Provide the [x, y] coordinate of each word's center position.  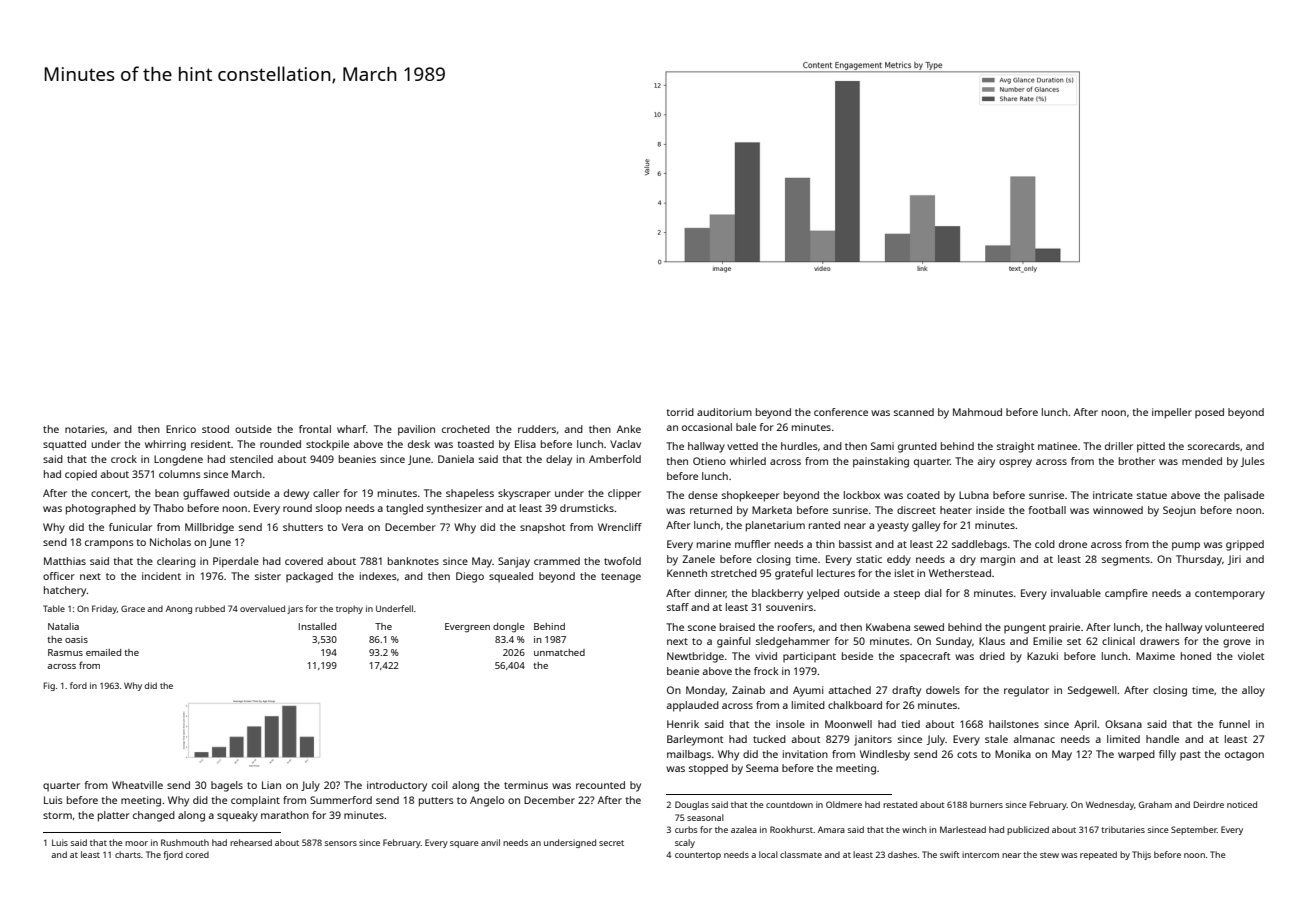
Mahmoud [977, 412]
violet [1251, 656]
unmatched [559, 652]
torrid [680, 412]
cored [197, 854]
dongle [509, 628]
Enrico [181, 429]
